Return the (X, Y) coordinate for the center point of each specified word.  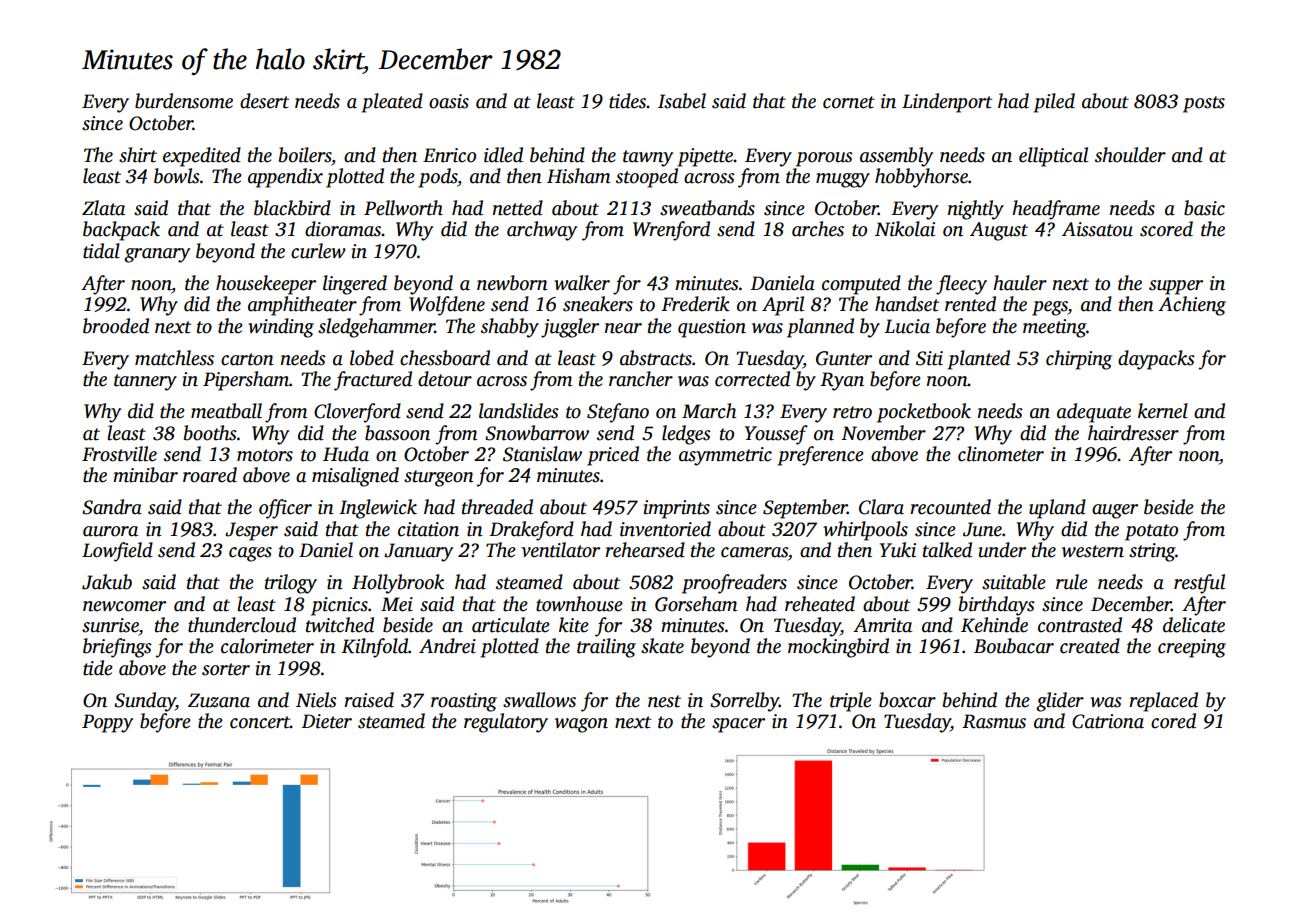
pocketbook (924, 413)
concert (260, 722)
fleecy (961, 285)
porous (824, 159)
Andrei (447, 646)
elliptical (1053, 157)
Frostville (119, 454)
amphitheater (302, 306)
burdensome (184, 101)
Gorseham (696, 604)
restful (1199, 584)
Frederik (695, 304)
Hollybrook (398, 584)
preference (820, 456)
